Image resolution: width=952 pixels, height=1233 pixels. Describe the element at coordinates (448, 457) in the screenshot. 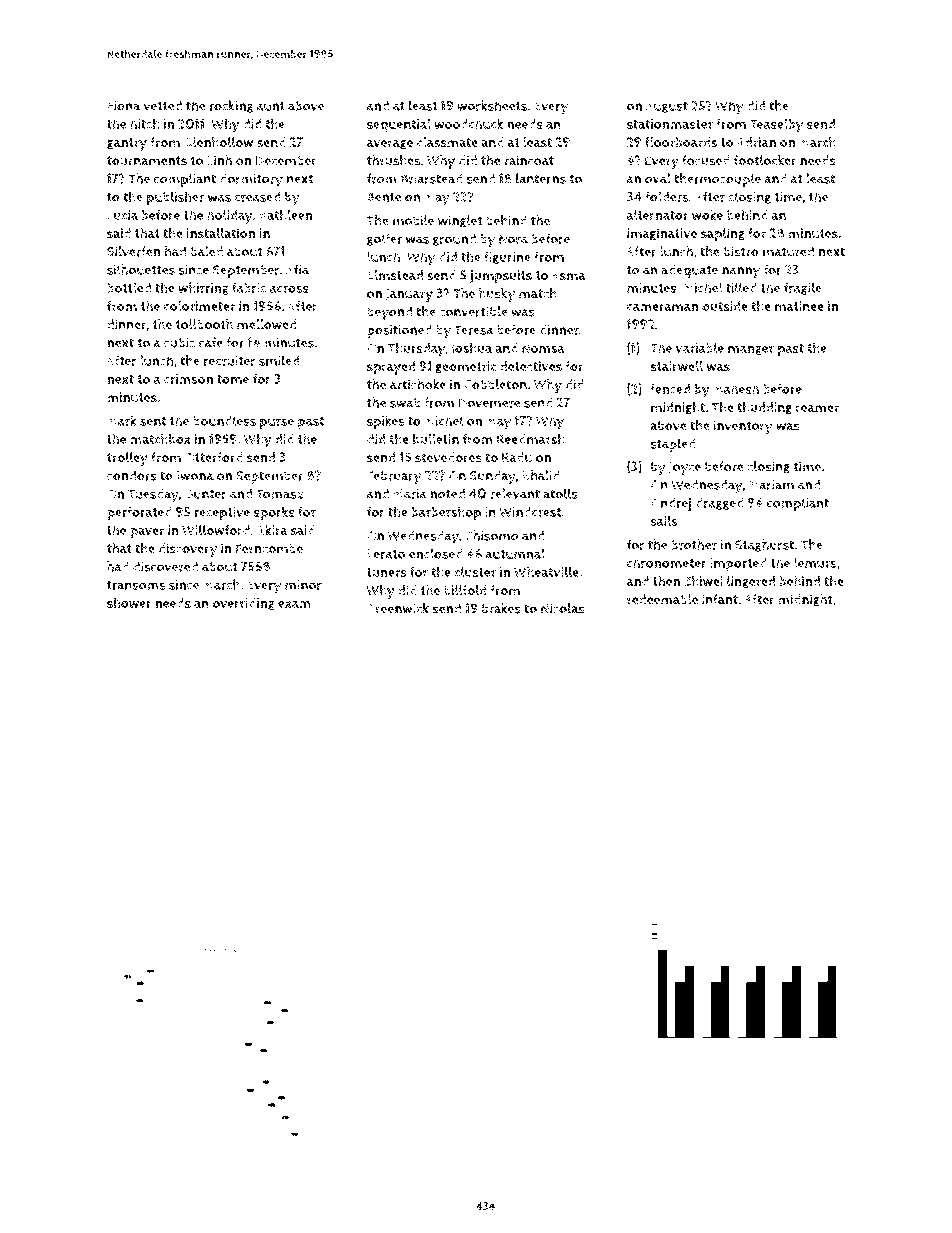

I see `stevedores` at that location.
